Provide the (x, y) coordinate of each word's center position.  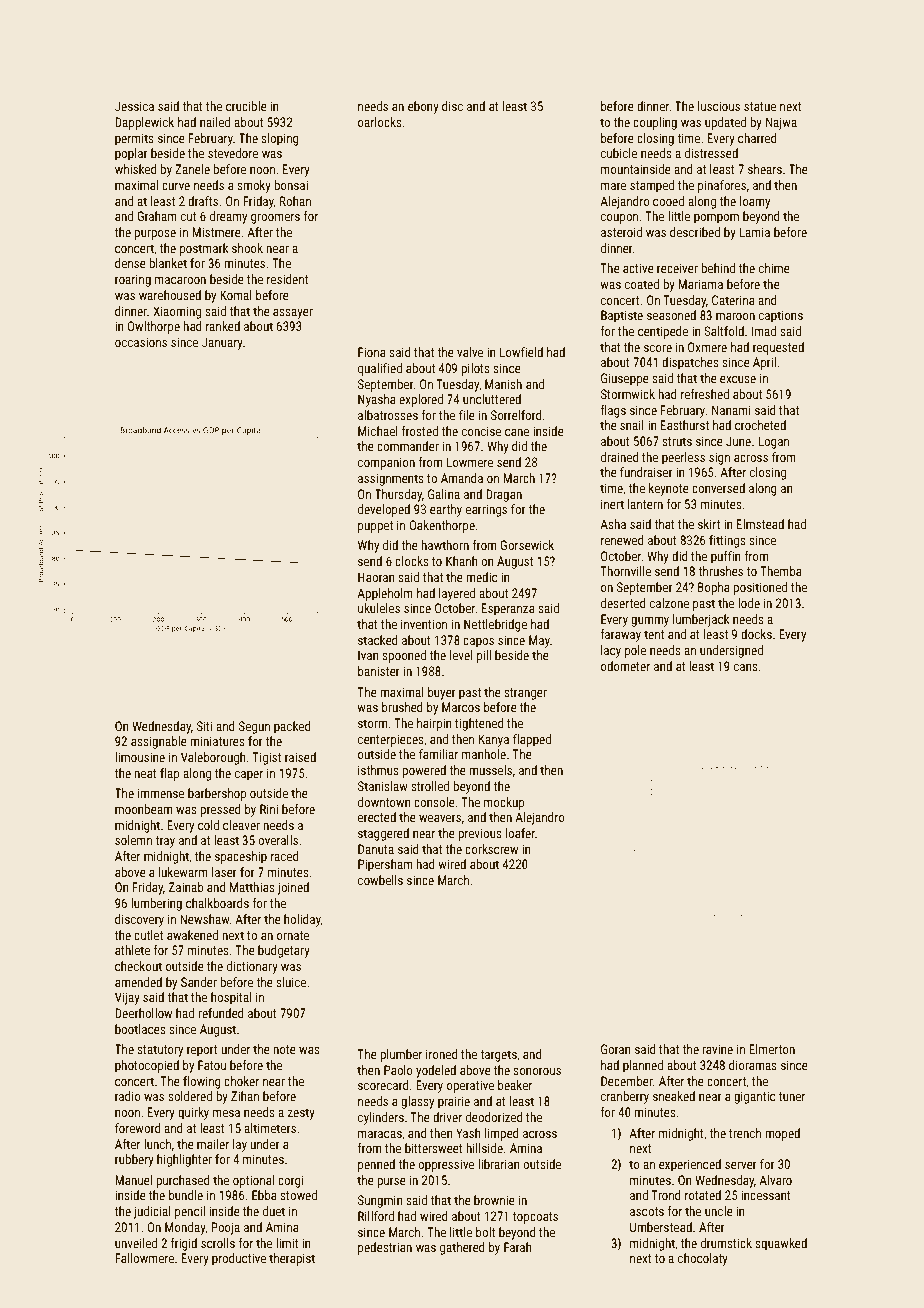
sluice (291, 982)
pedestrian (385, 1248)
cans (746, 667)
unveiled (136, 1243)
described (695, 232)
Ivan (368, 655)
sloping (280, 139)
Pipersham (385, 865)
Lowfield (521, 352)
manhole (484, 754)
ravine (717, 1049)
